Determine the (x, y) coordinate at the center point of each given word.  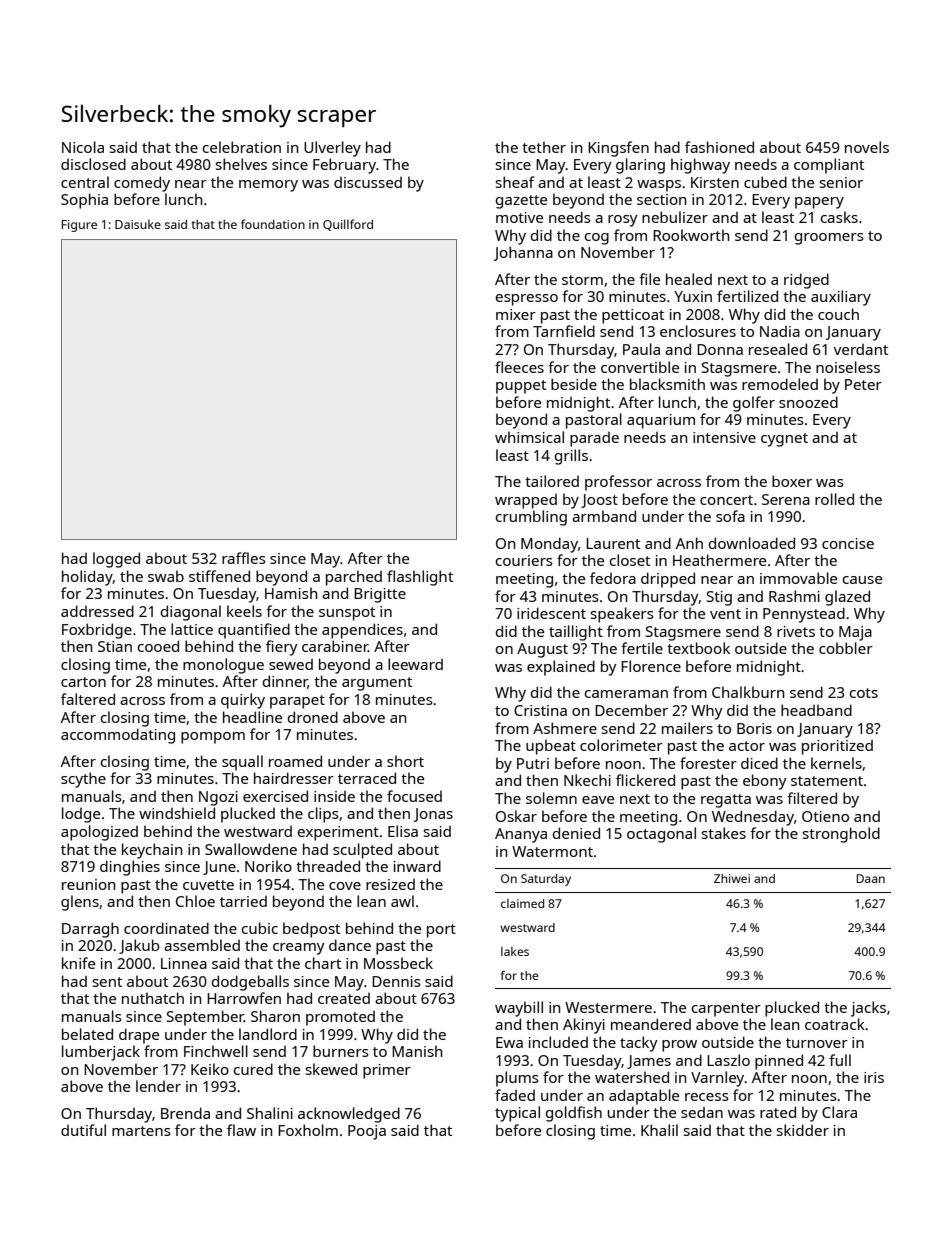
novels (867, 147)
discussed (368, 182)
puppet (521, 387)
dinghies (130, 868)
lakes (515, 951)
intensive (724, 437)
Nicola (83, 147)
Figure (79, 226)
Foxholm (308, 1130)
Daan (870, 878)
